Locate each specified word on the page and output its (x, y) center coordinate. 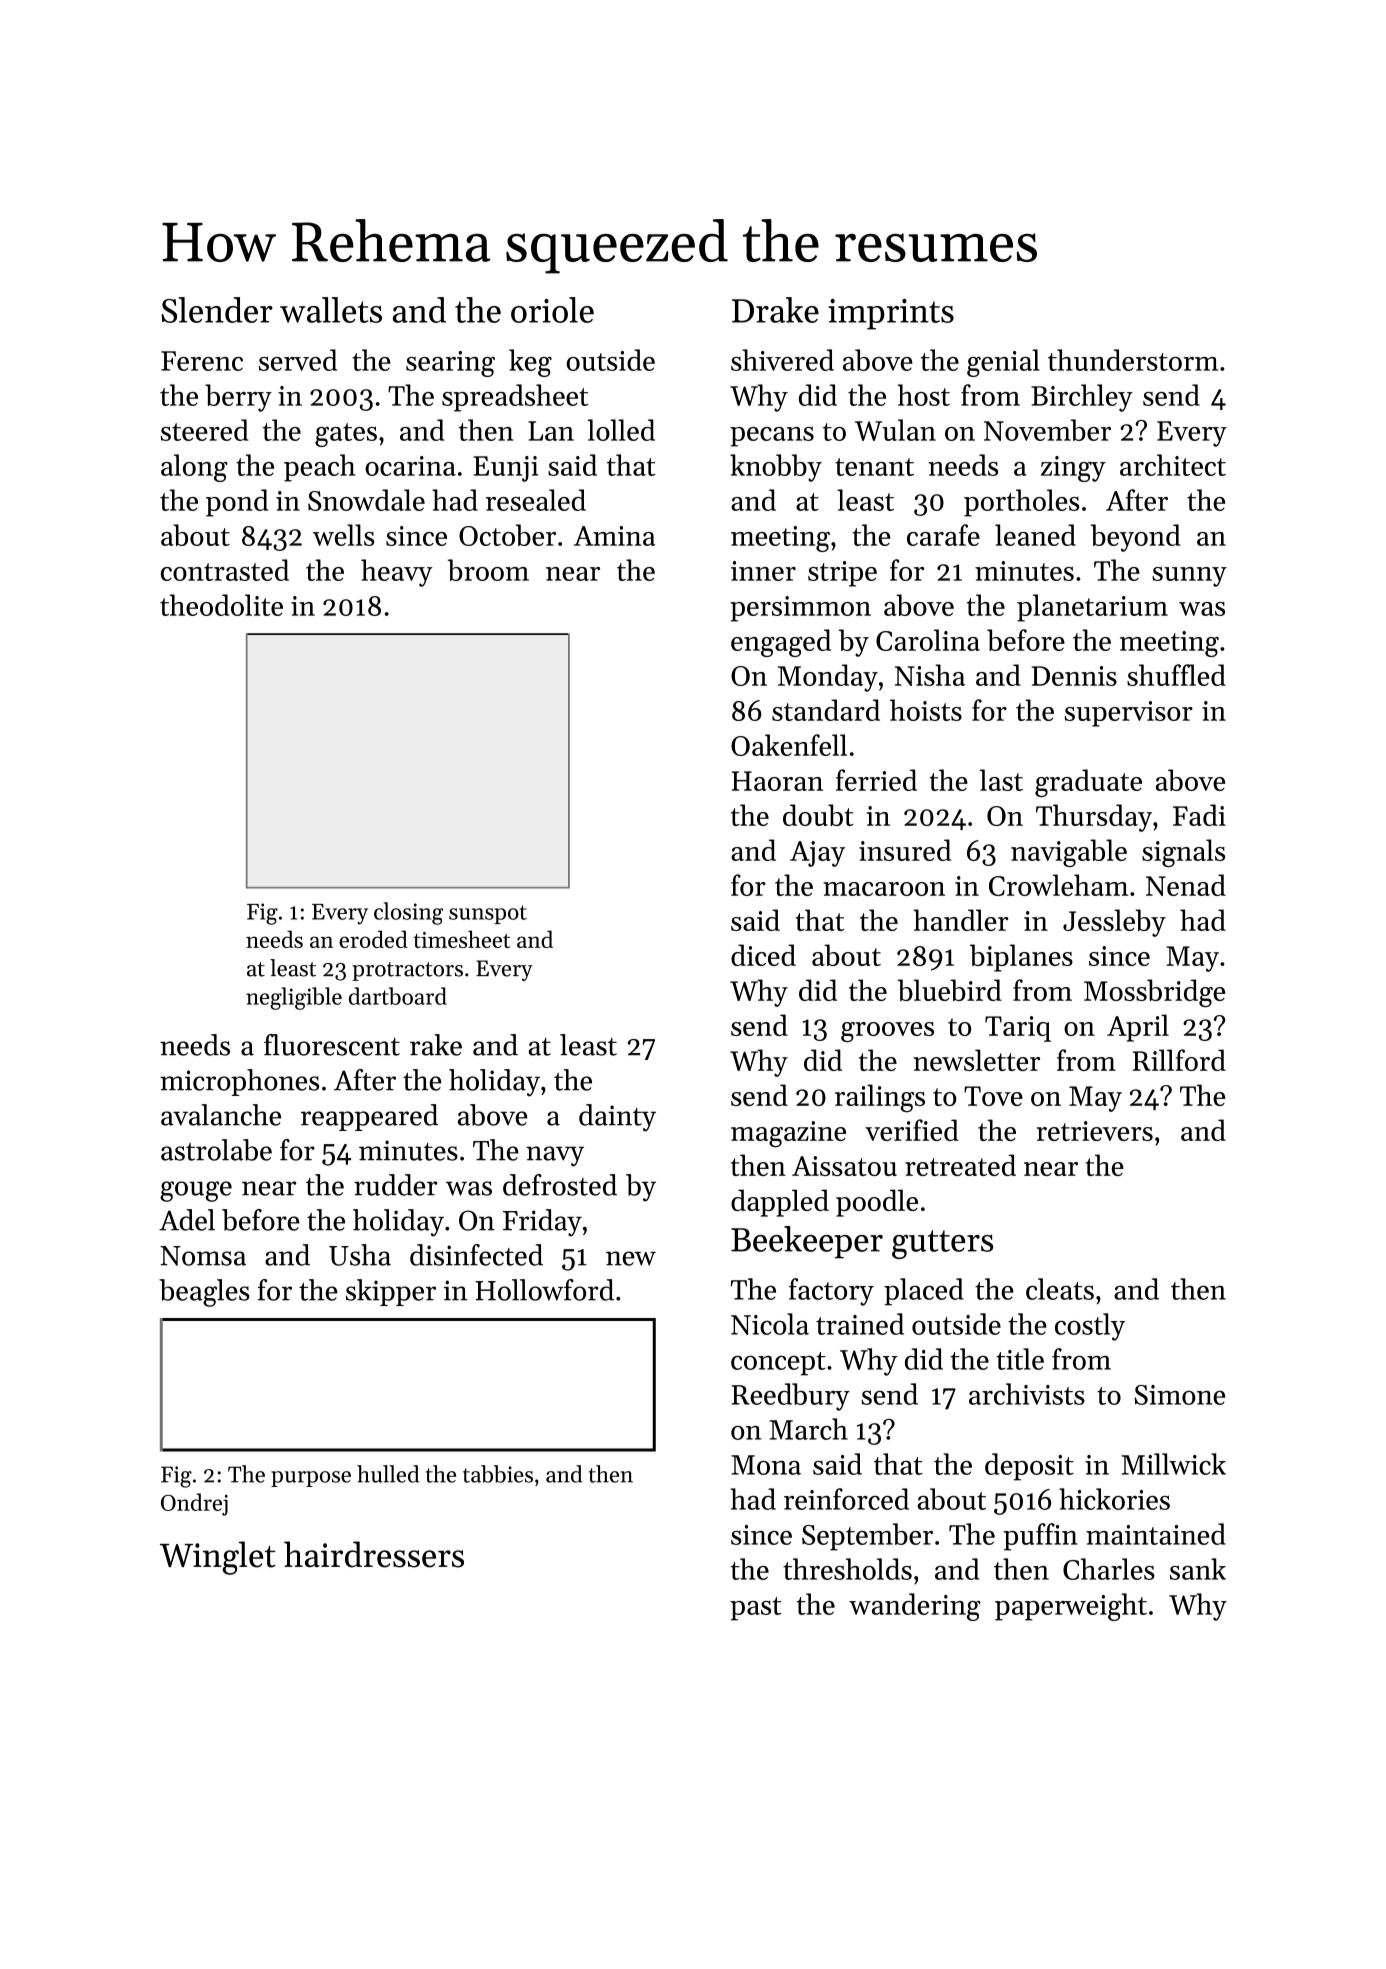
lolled (621, 430)
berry (238, 398)
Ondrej (194, 1504)
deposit (1029, 1467)
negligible (294, 998)
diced (763, 955)
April (1138, 1028)
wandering (915, 1607)
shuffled (1176, 675)
